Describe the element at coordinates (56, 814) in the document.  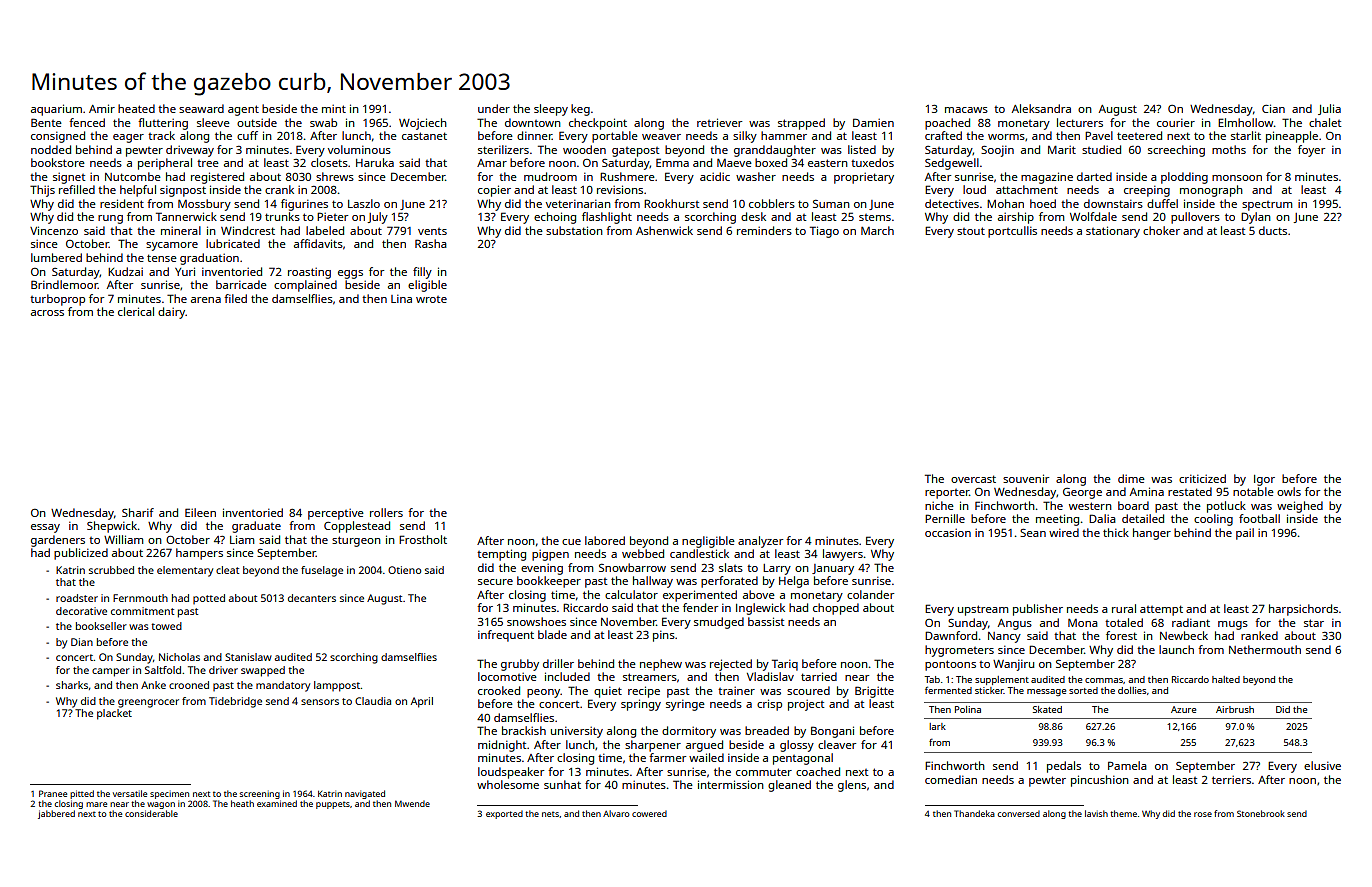
I see `jabbered` at that location.
